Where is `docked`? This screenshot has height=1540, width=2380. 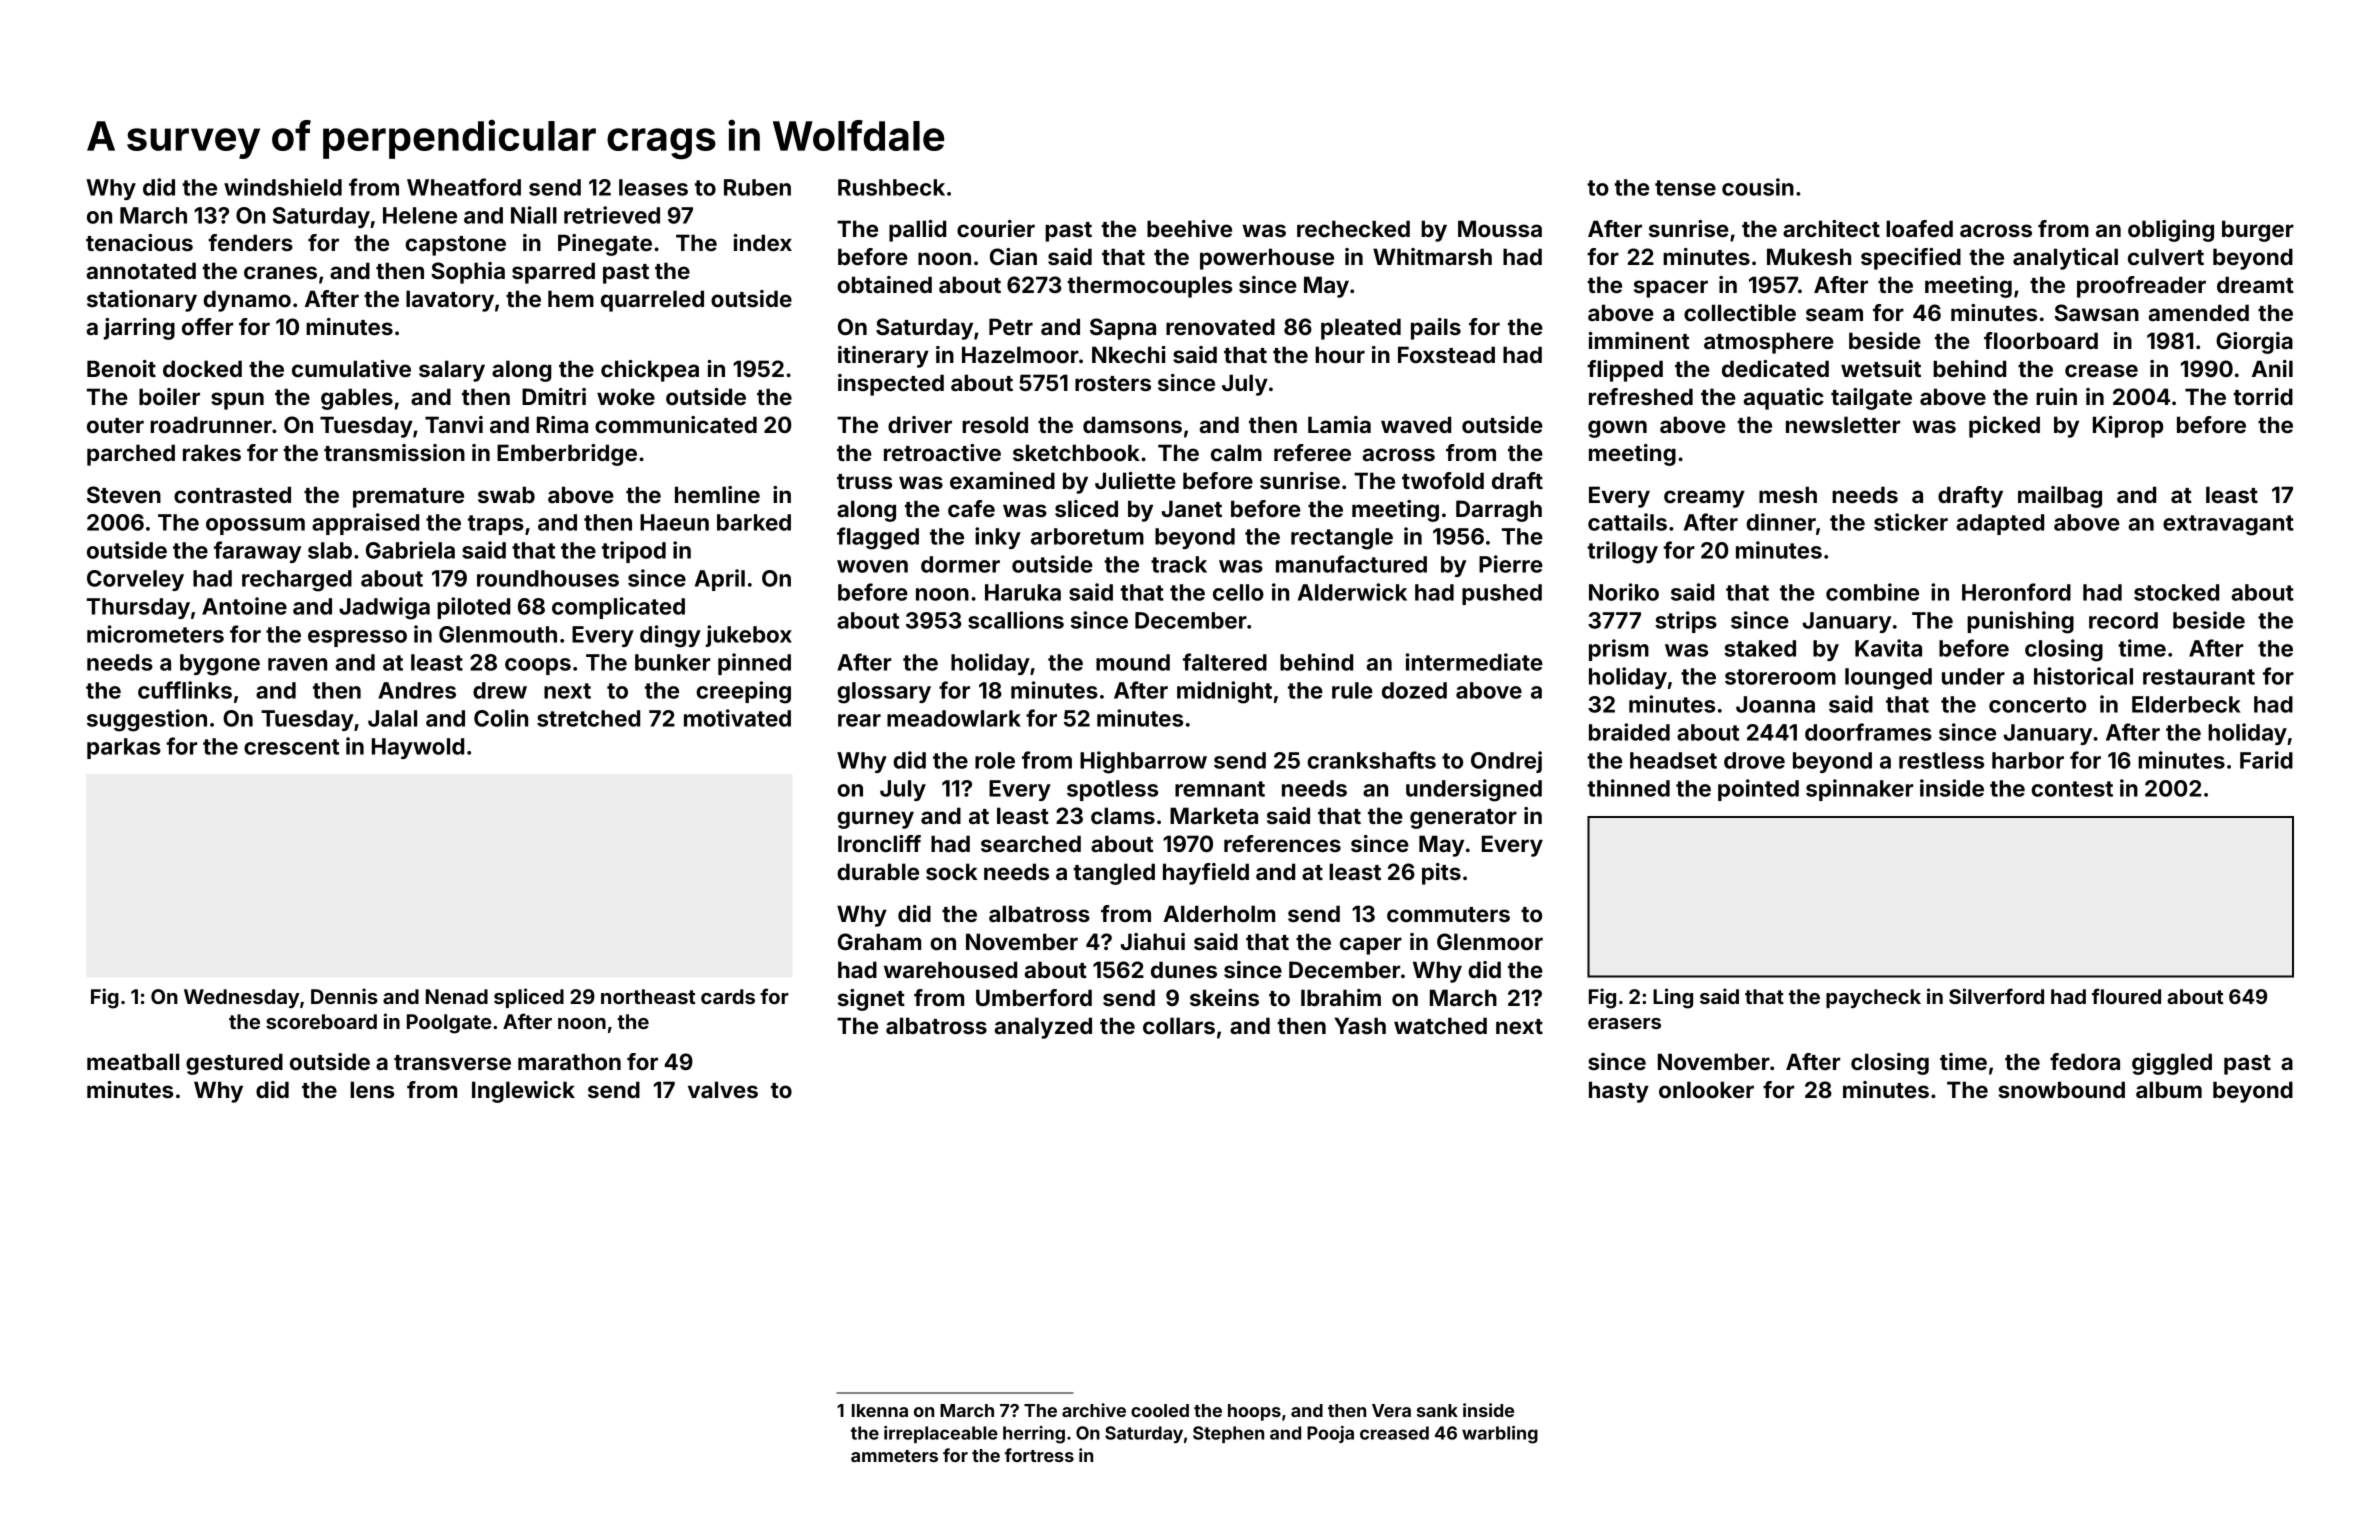
docked is located at coordinates (202, 368).
